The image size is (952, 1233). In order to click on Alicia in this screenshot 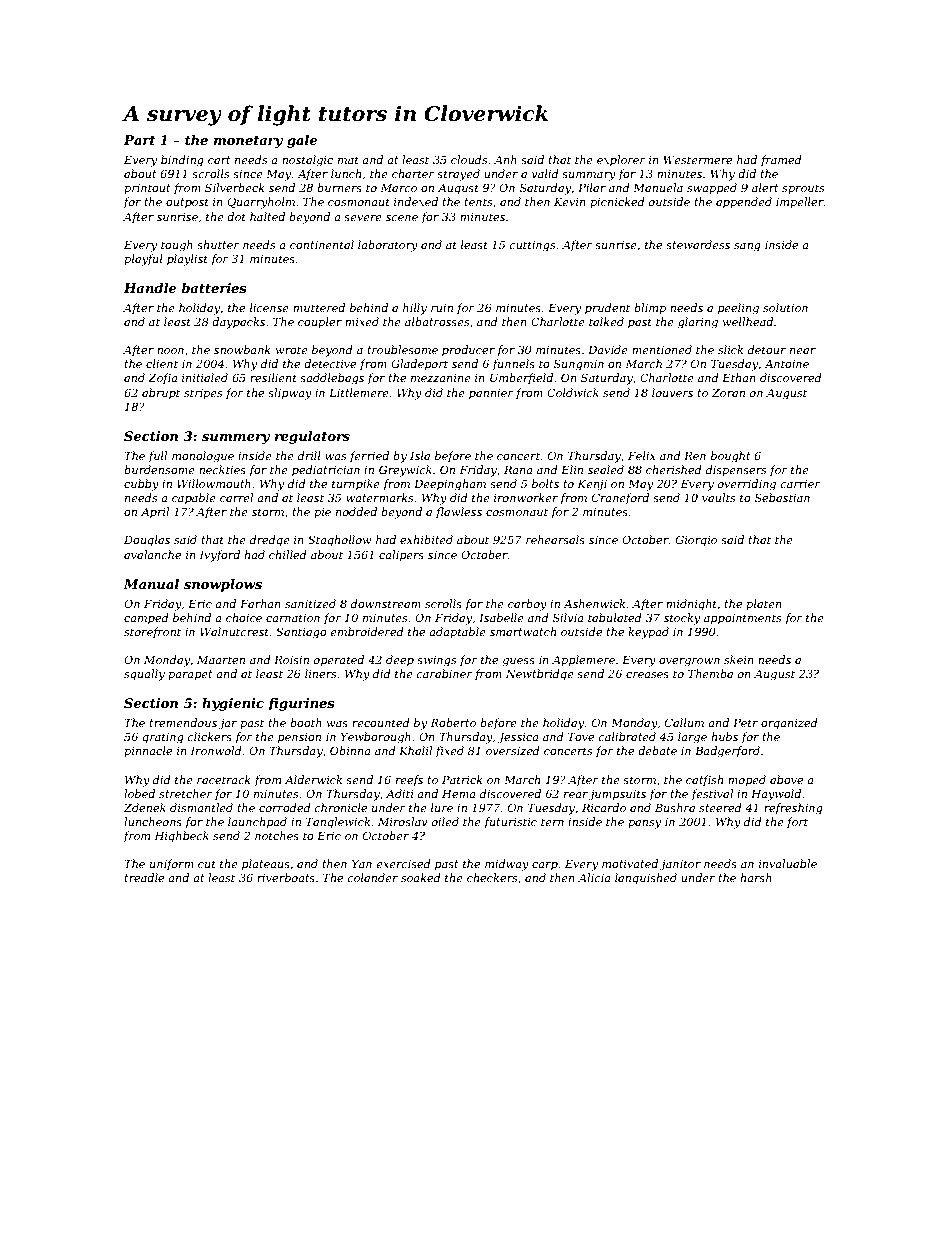, I will do `click(594, 877)`.
